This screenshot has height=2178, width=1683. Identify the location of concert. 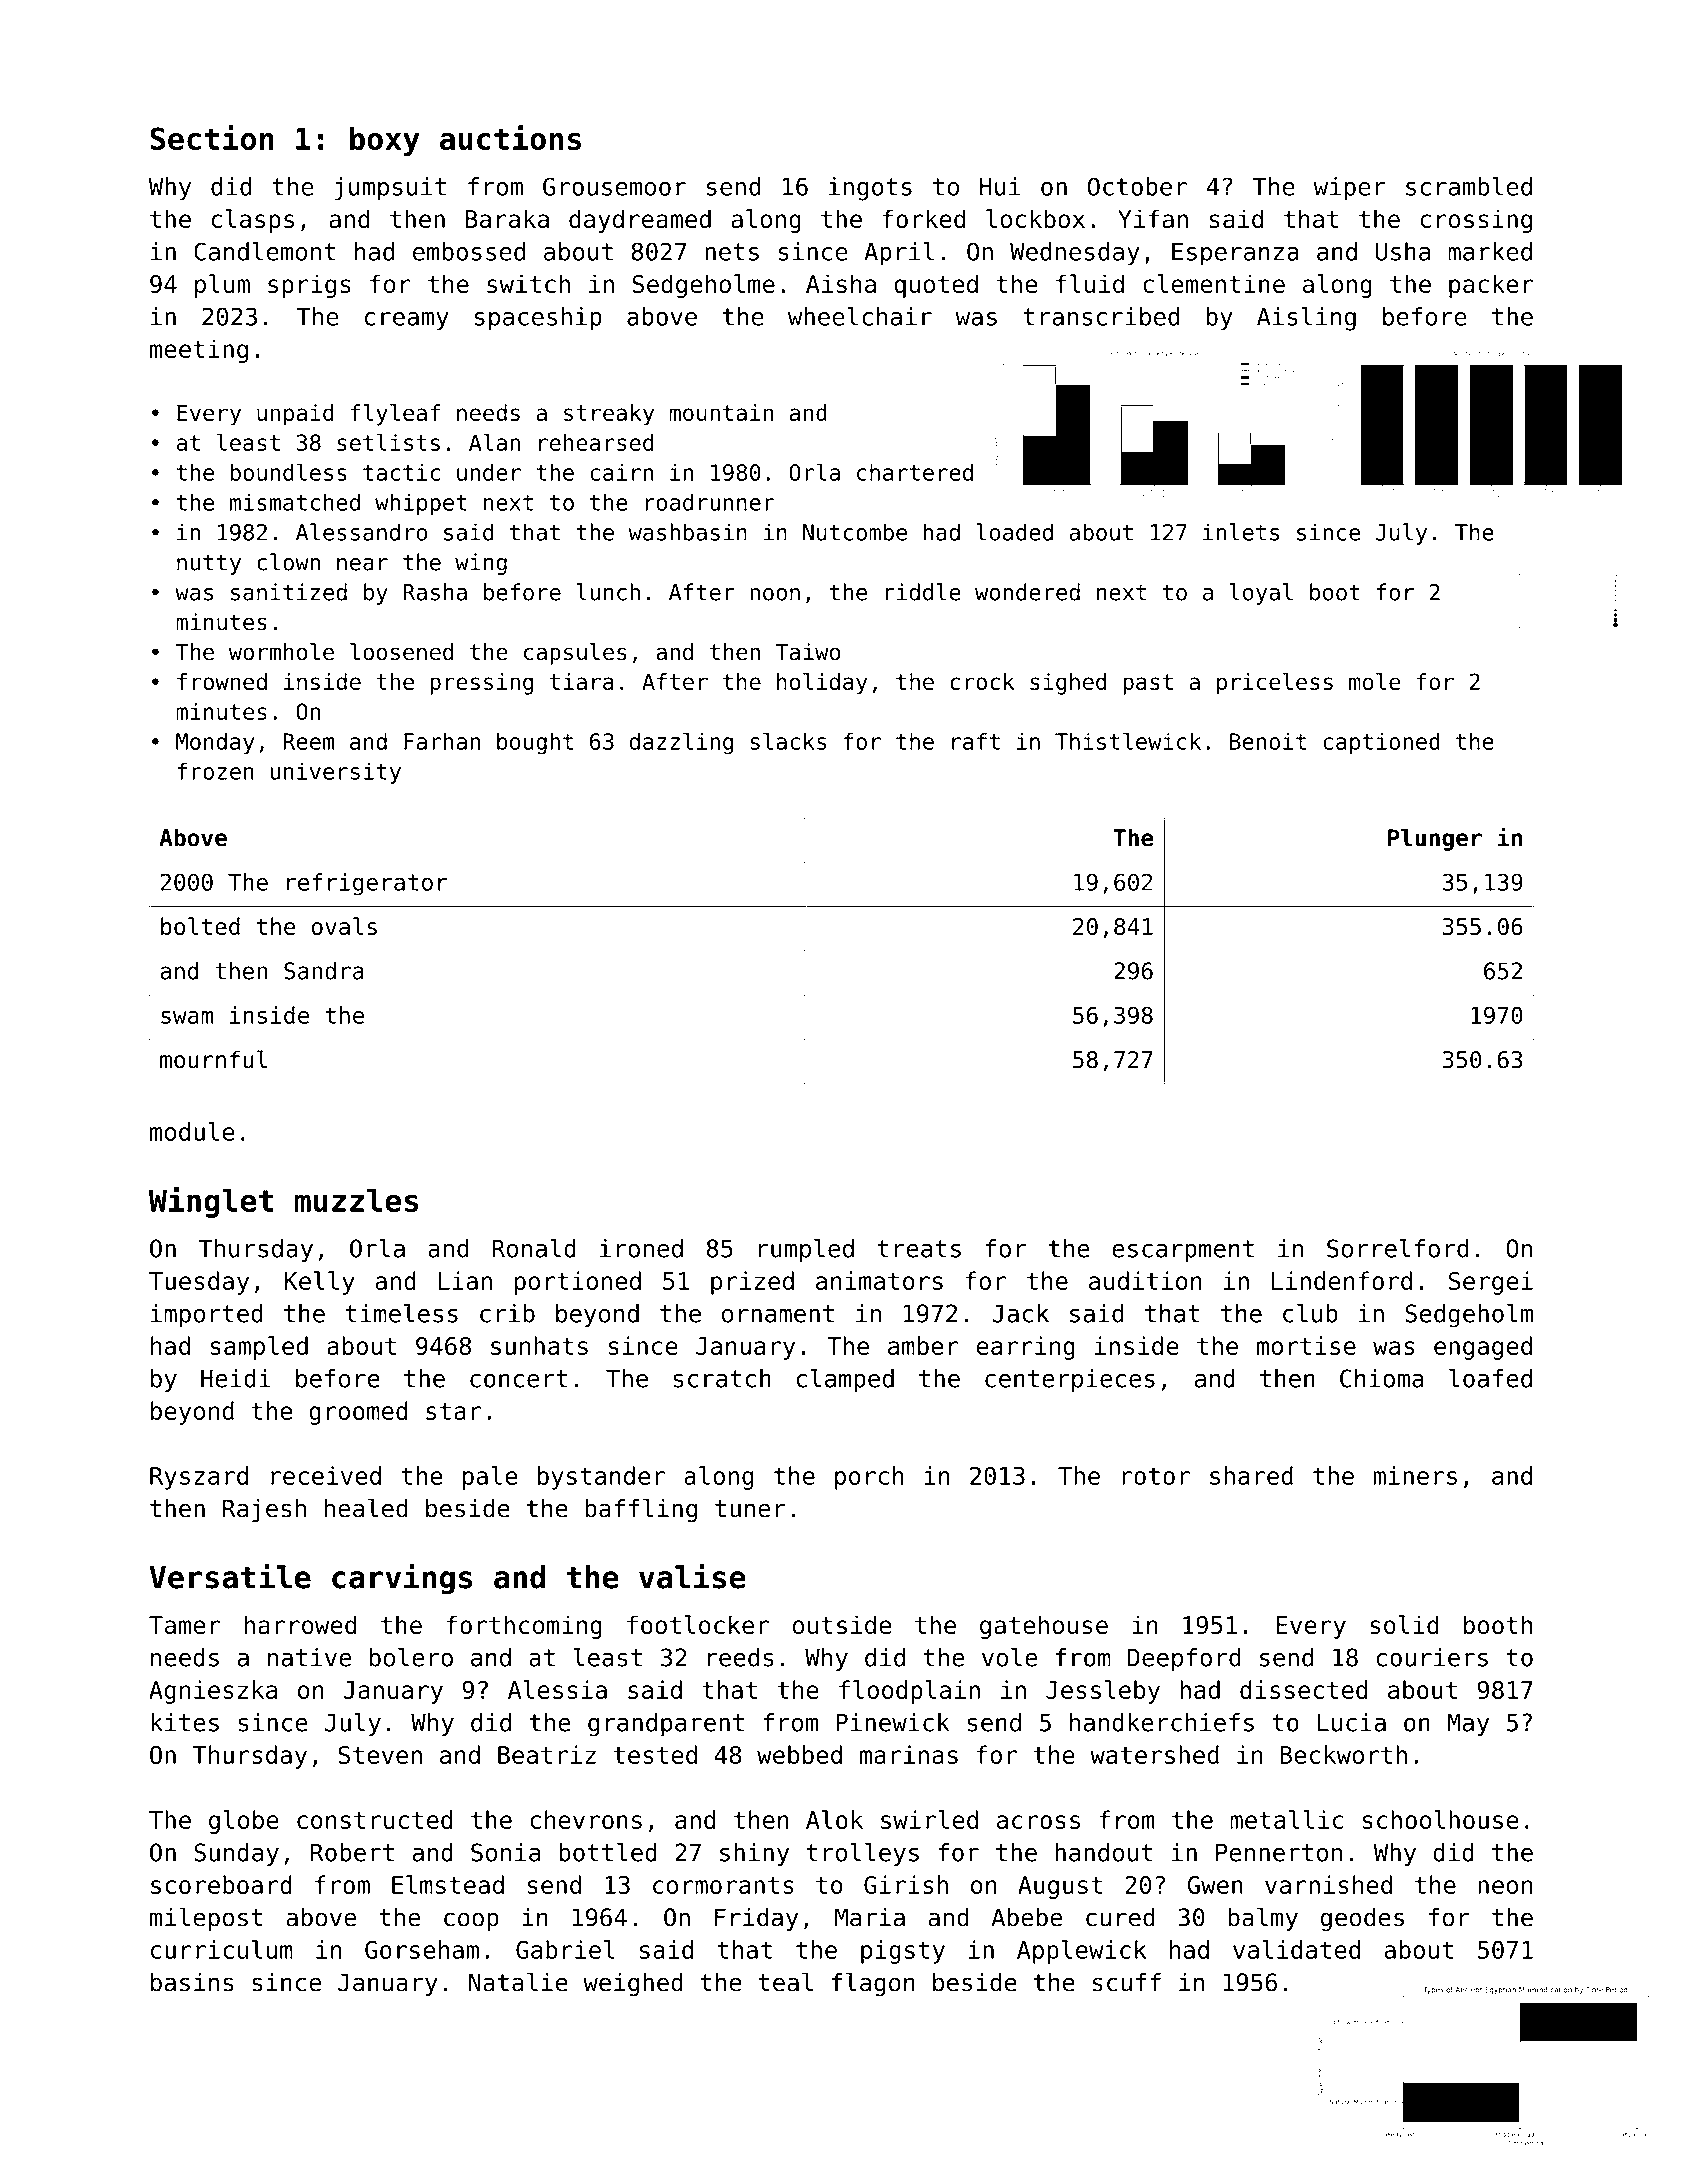
(518, 1379).
